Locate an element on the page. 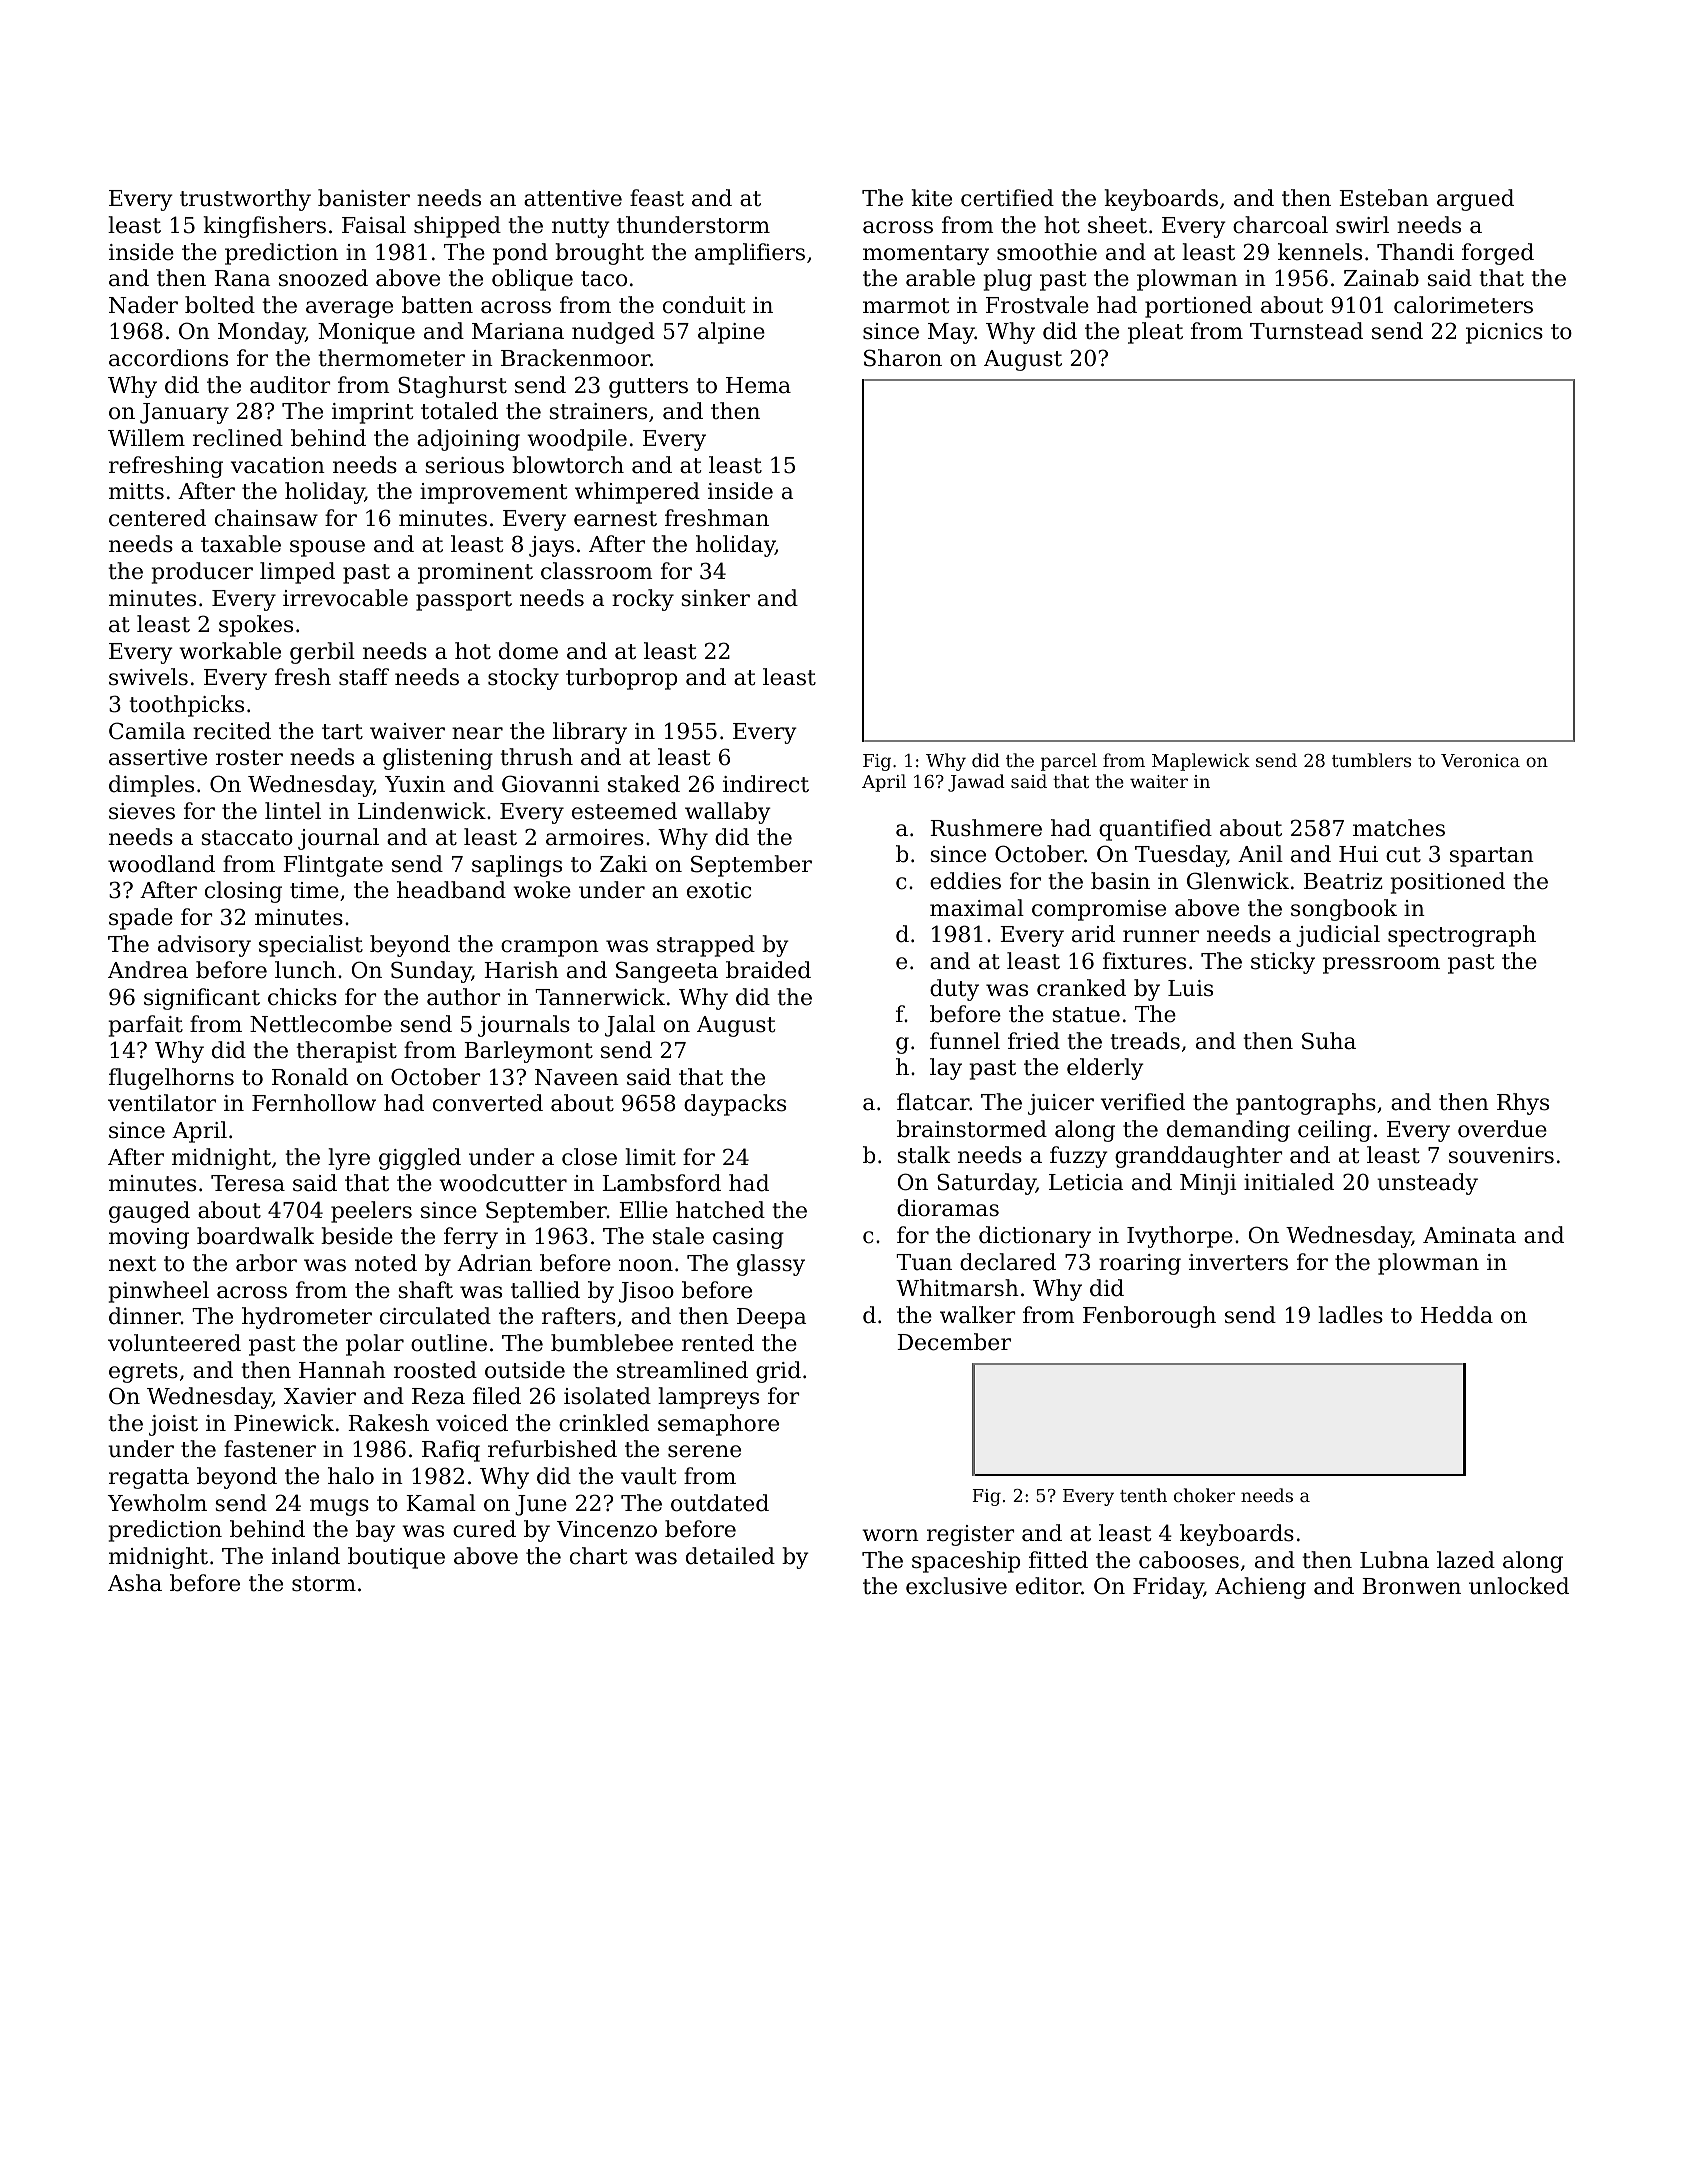  attentive is located at coordinates (573, 198).
